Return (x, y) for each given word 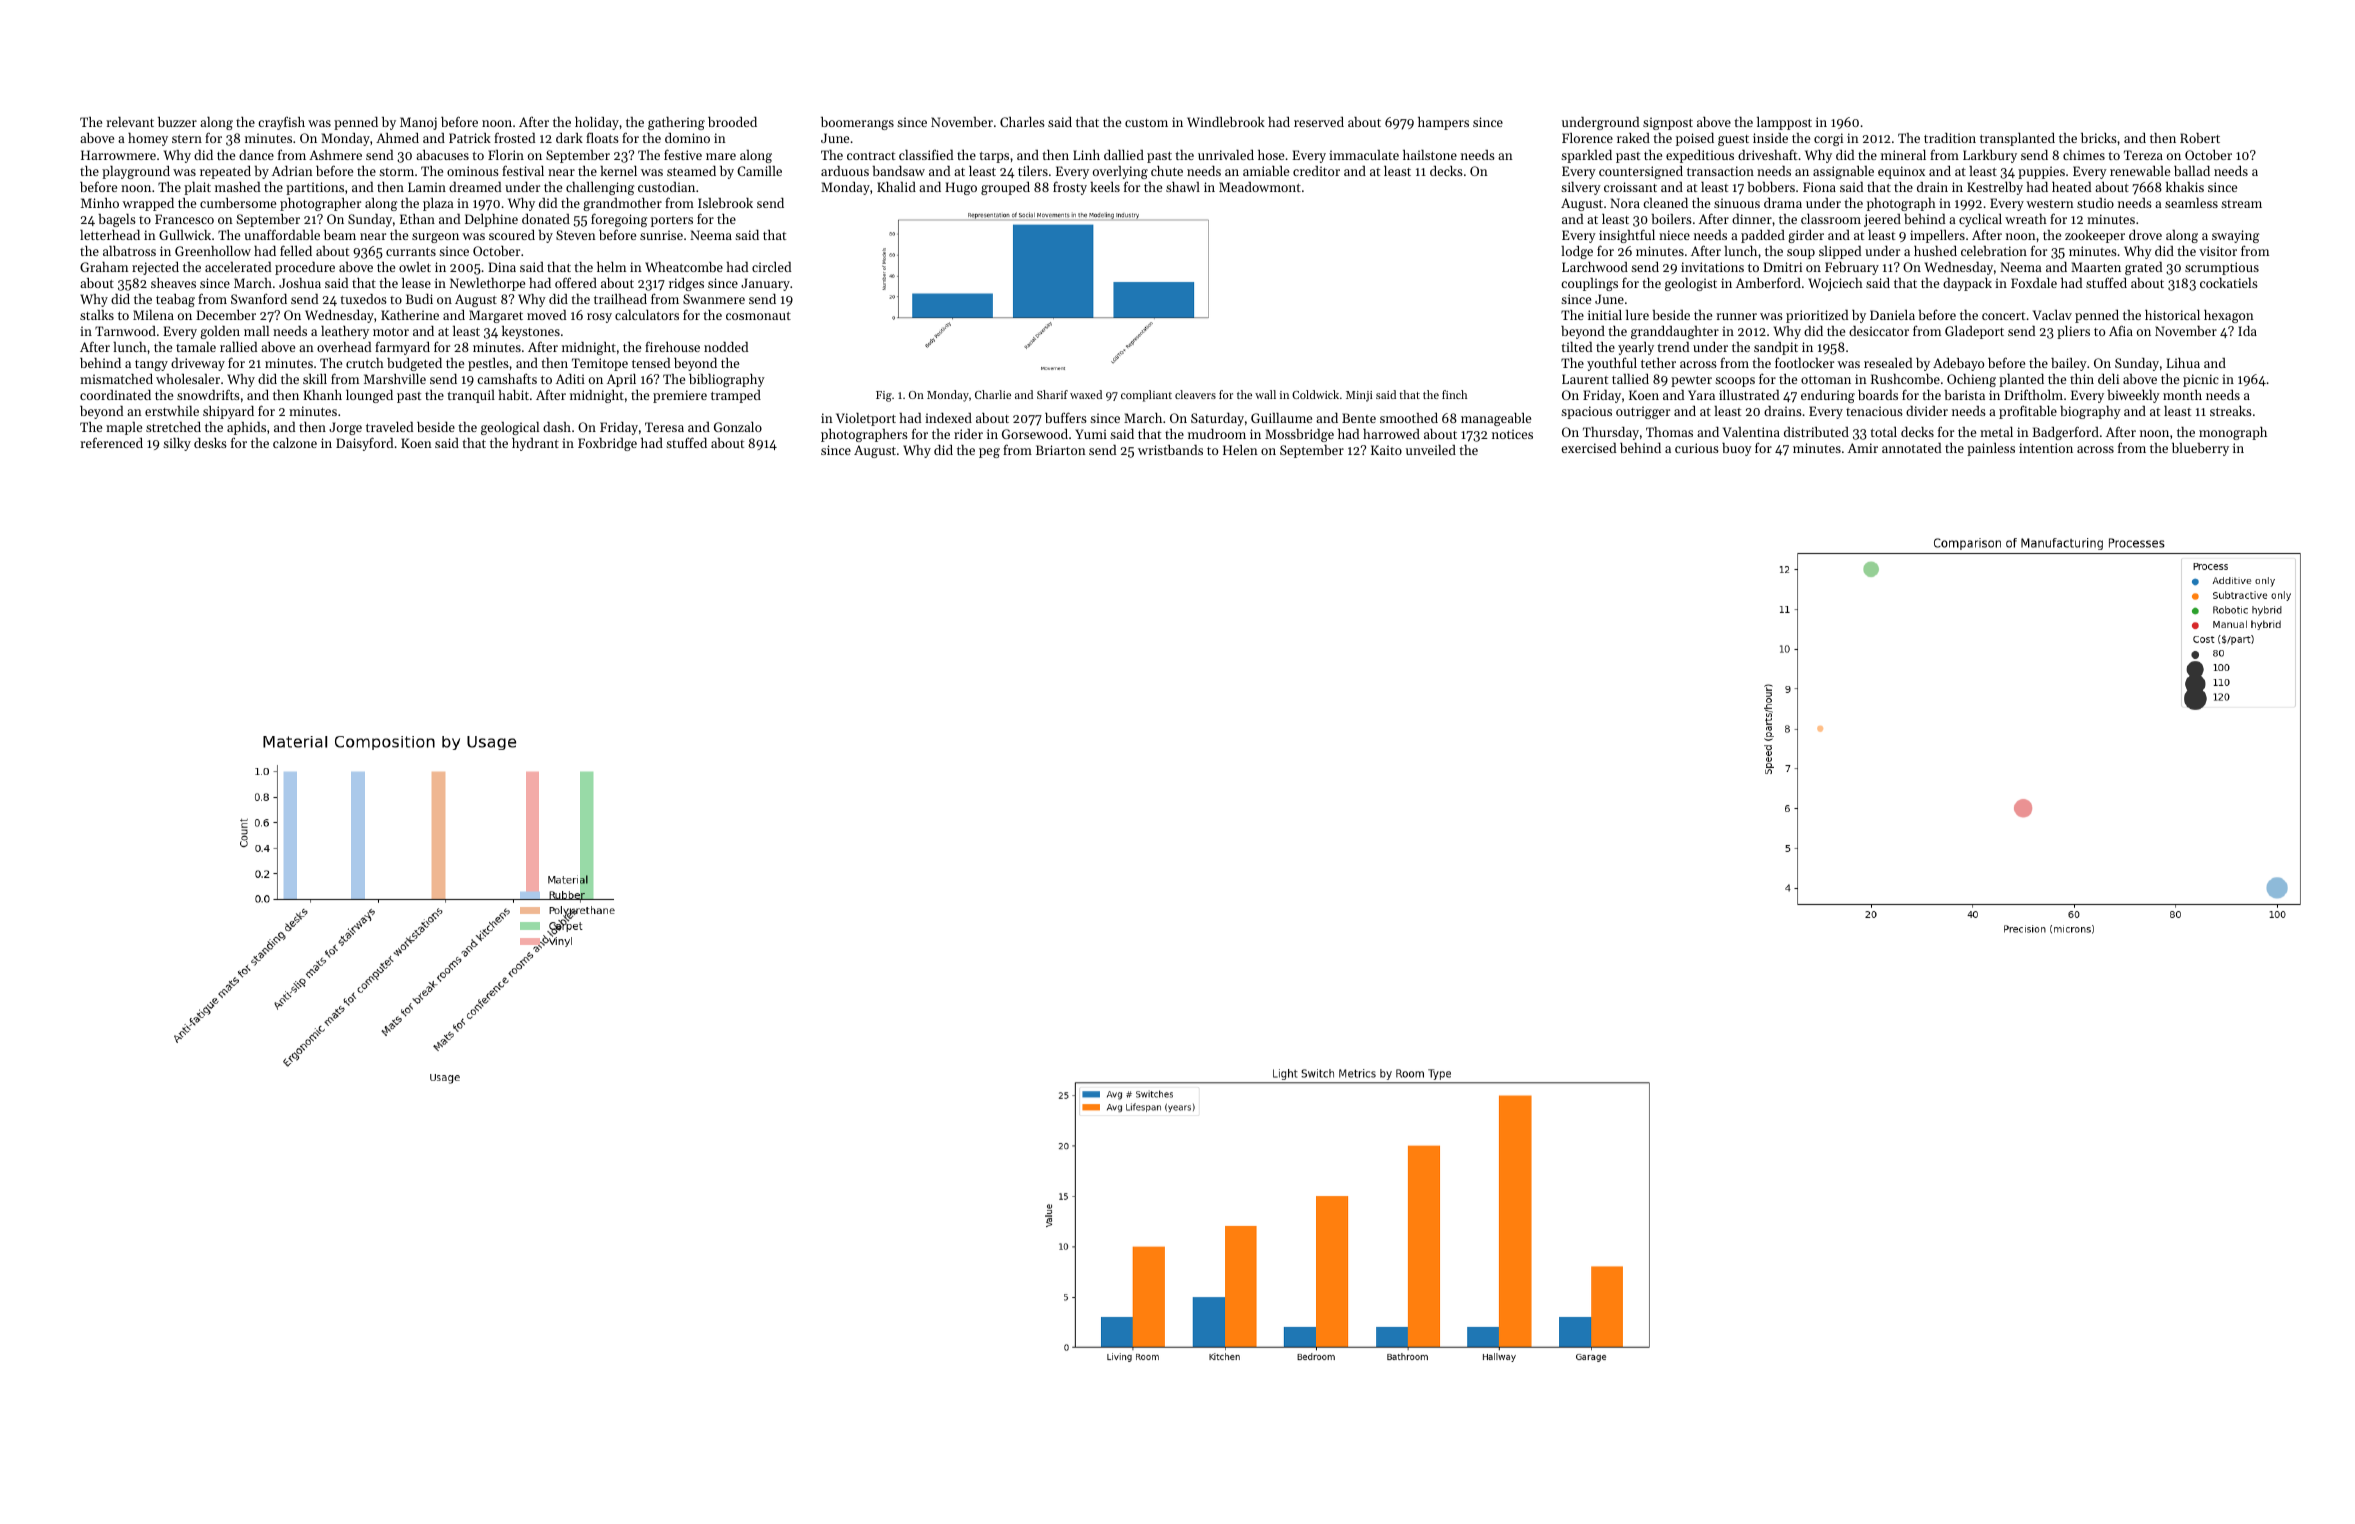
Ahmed (397, 138)
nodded (726, 347)
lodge (1577, 252)
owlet (415, 267)
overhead (344, 347)
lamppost (1784, 123)
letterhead (110, 235)
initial (1605, 315)
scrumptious (2222, 268)
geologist (1691, 284)
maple (124, 428)
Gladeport (1974, 332)
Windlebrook (1226, 122)
